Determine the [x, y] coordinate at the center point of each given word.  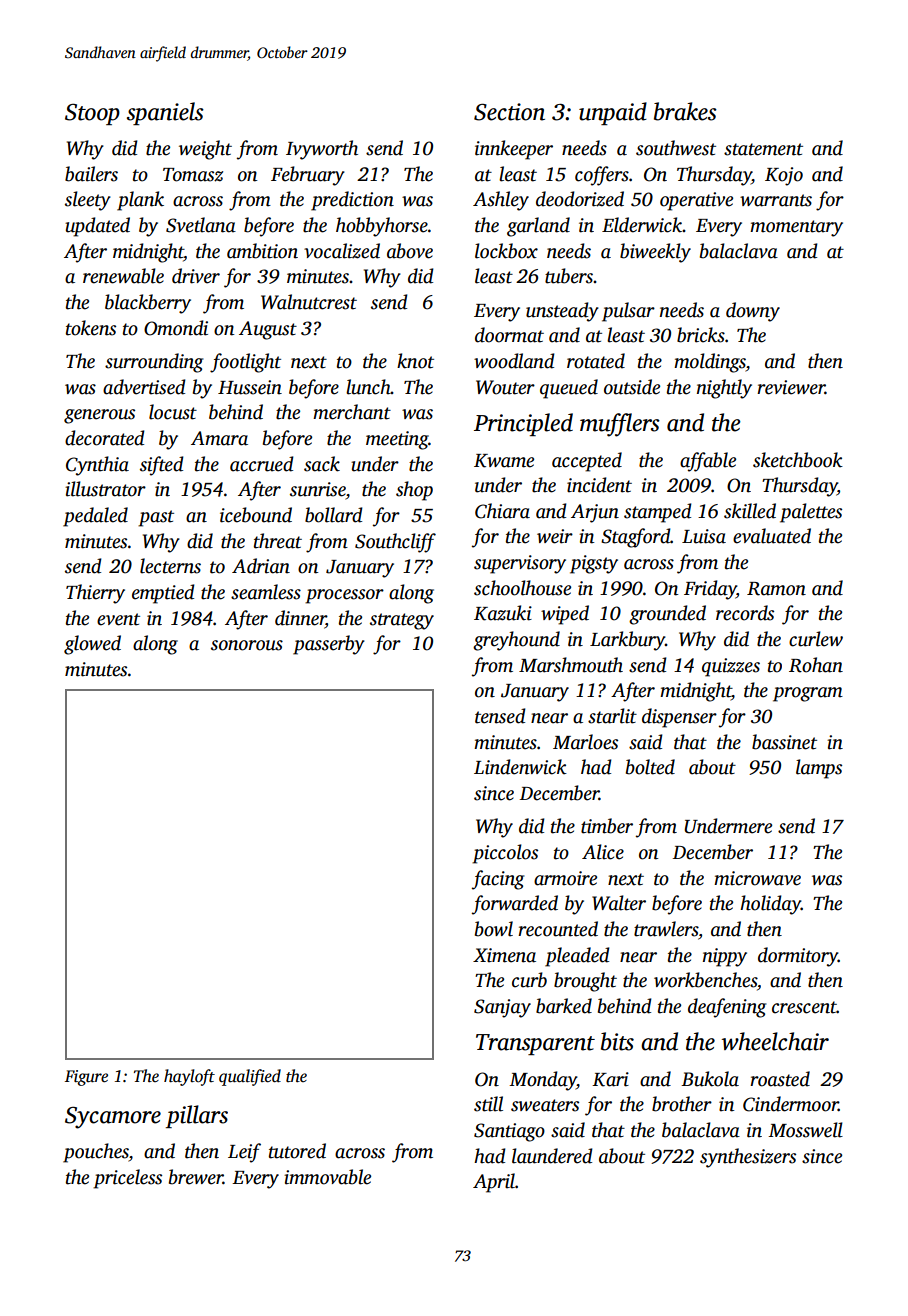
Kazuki [503, 613]
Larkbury [627, 641]
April [494, 1183]
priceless [127, 1179]
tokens [91, 328]
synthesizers [748, 1158]
